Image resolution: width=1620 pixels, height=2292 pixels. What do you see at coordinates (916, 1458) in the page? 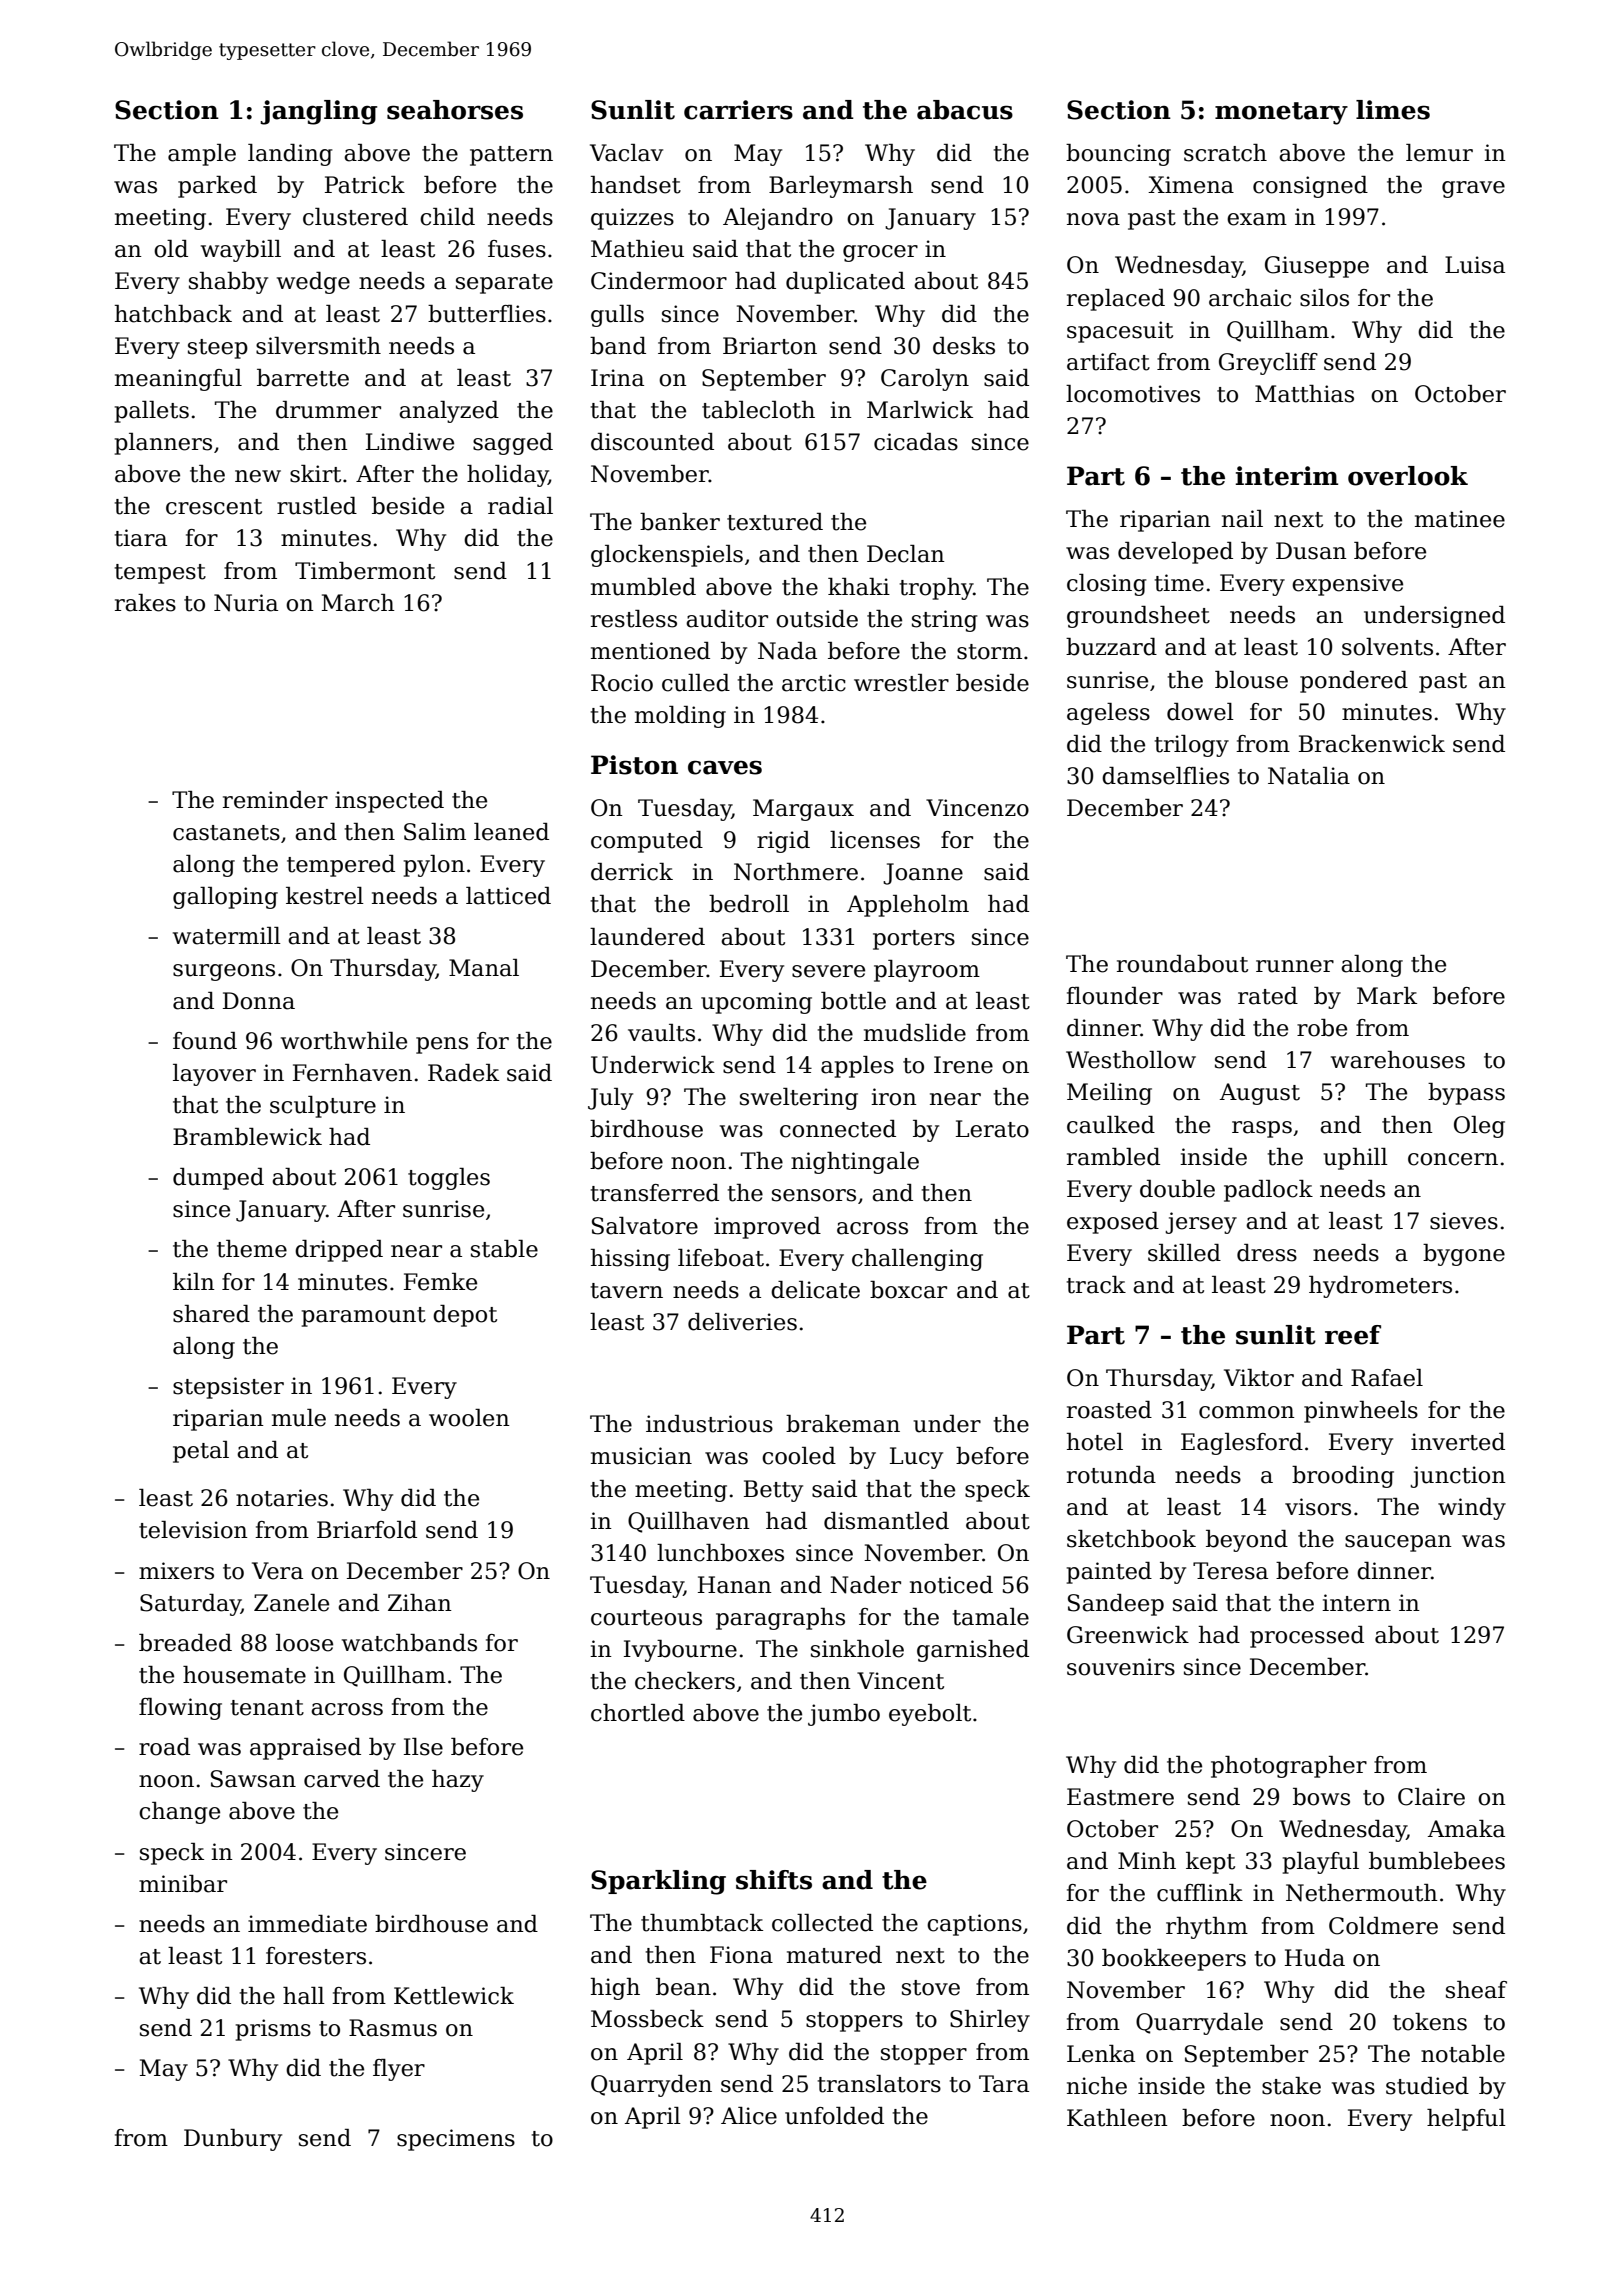
I see `Lucy` at bounding box center [916, 1458].
